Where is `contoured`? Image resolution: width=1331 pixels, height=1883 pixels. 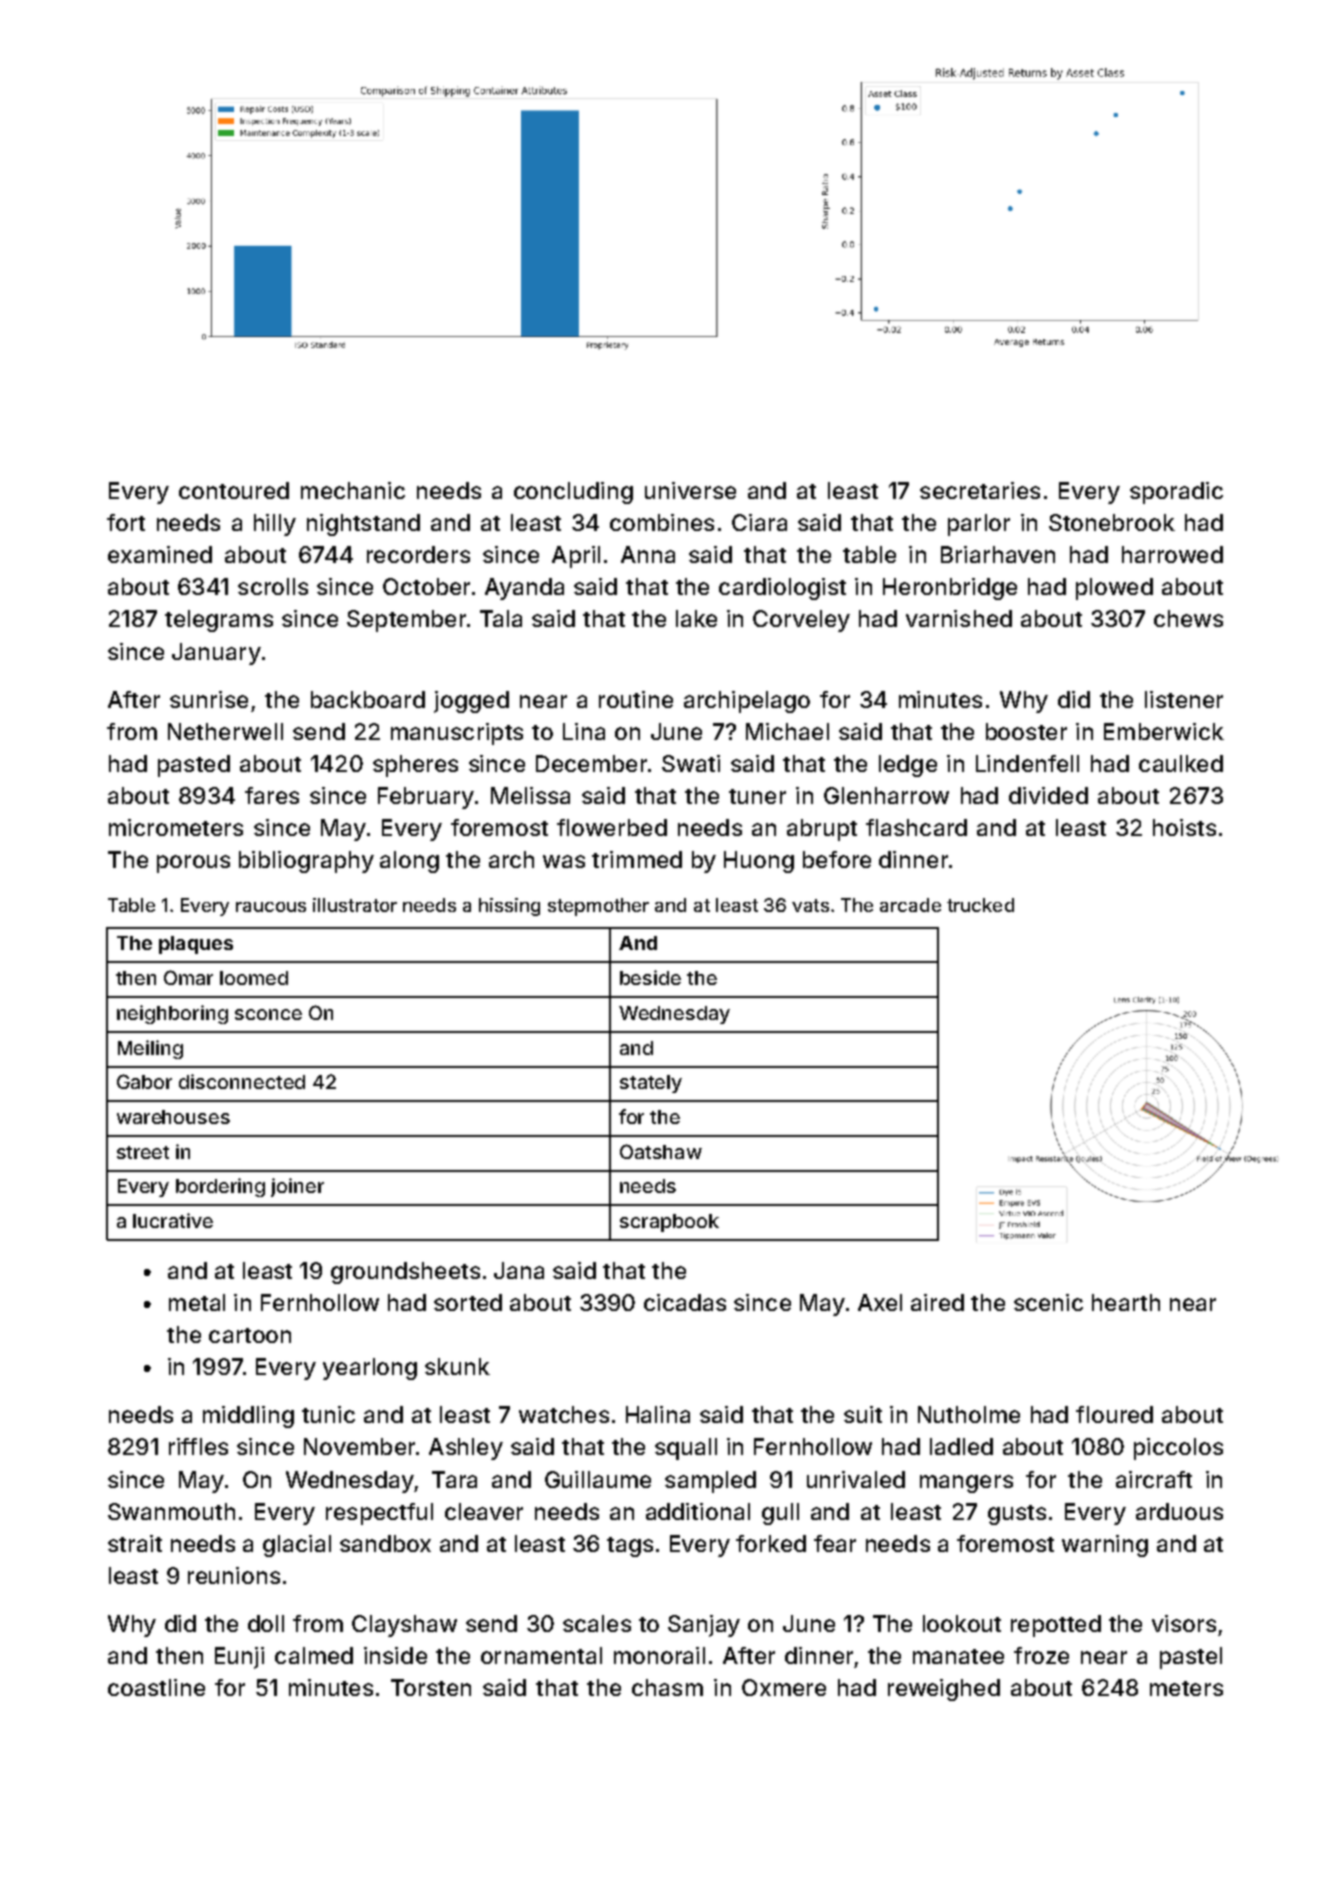 contoured is located at coordinates (234, 490).
